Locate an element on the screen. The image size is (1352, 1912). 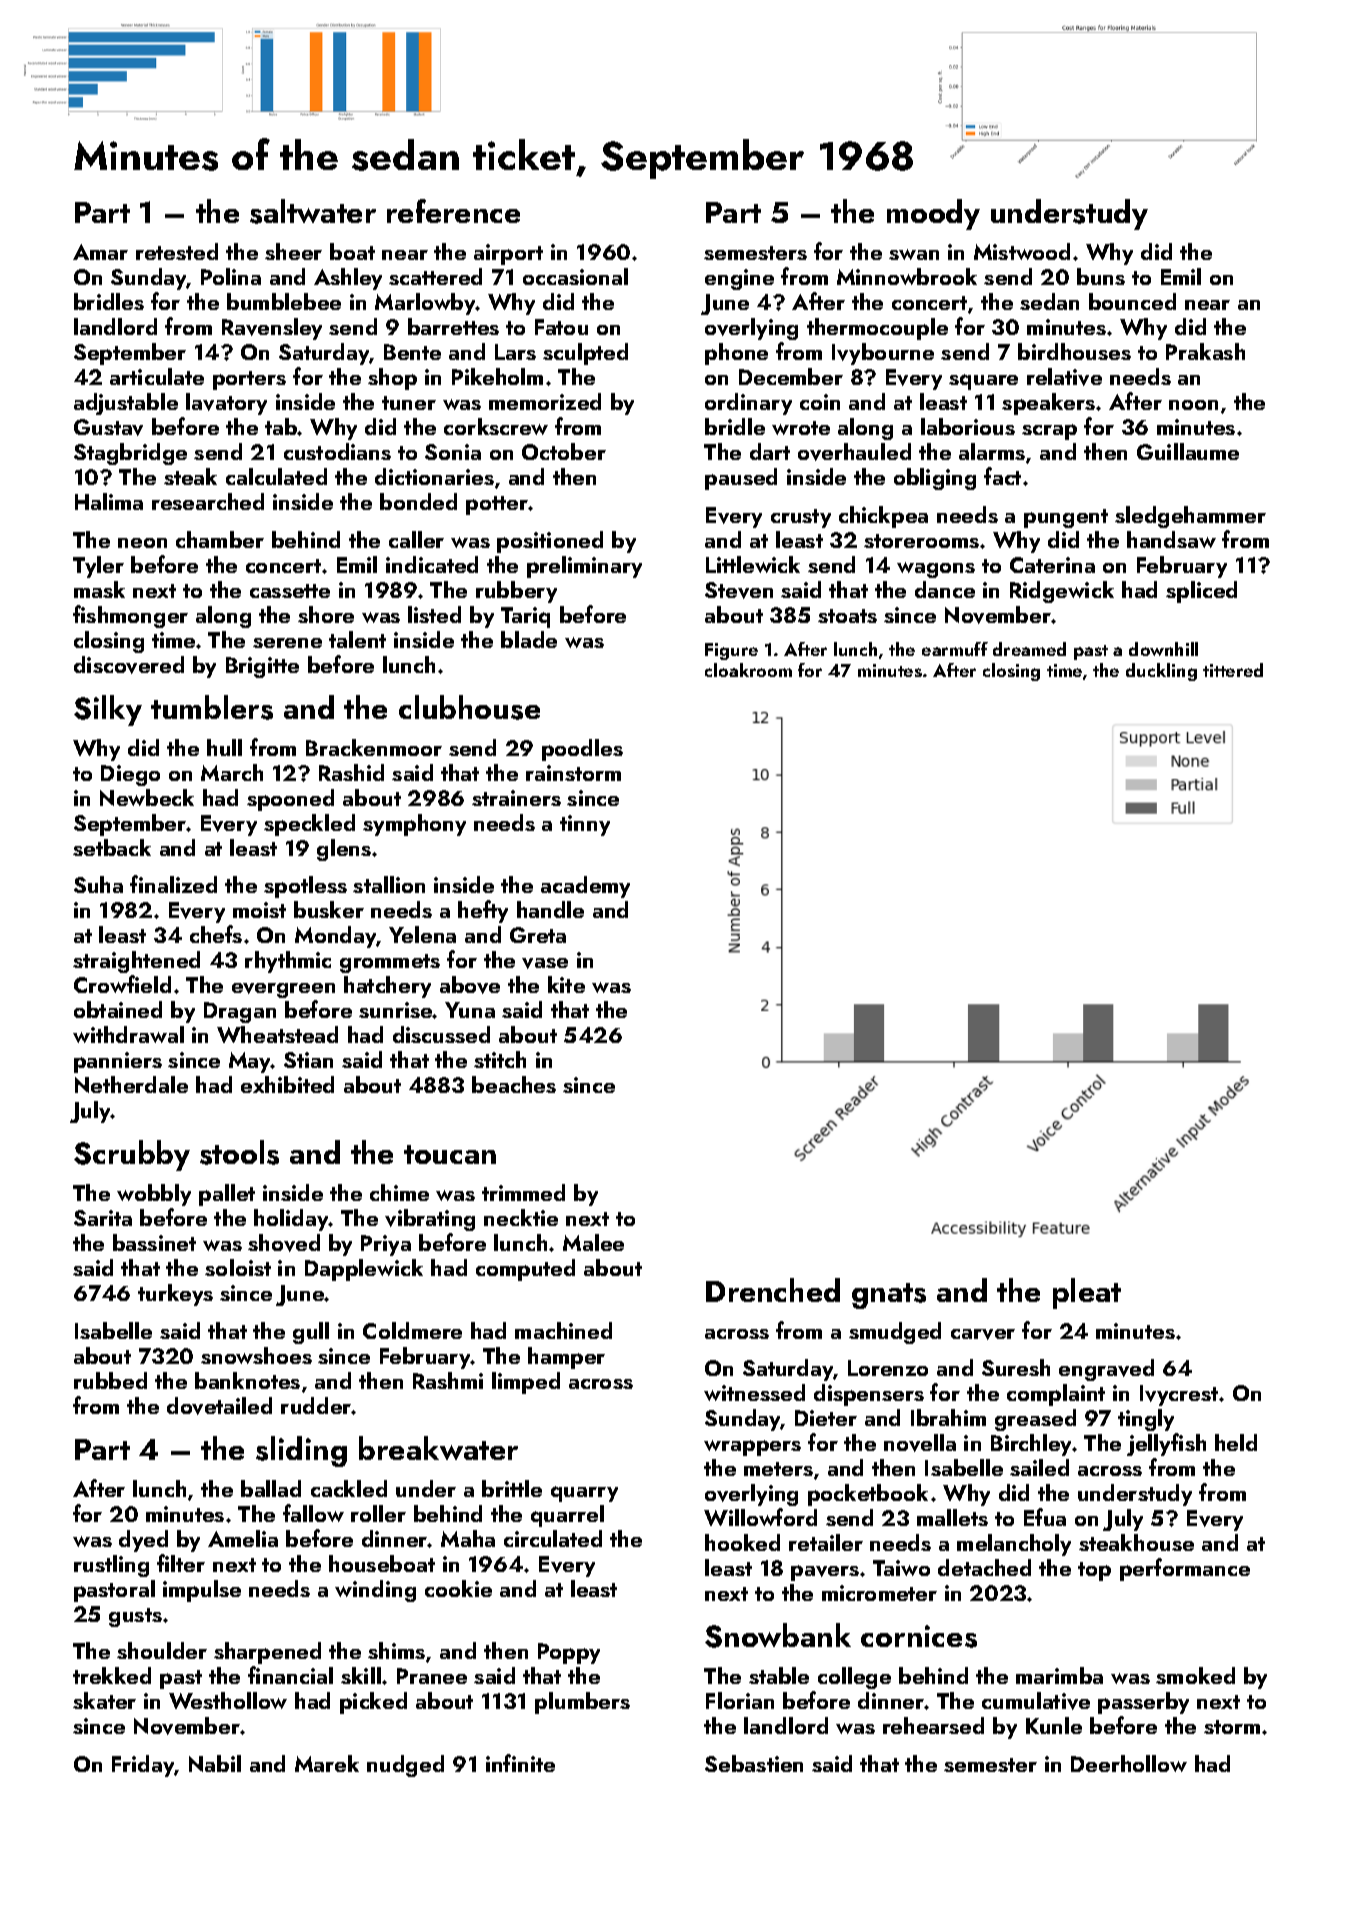
Fatou is located at coordinates (561, 327).
